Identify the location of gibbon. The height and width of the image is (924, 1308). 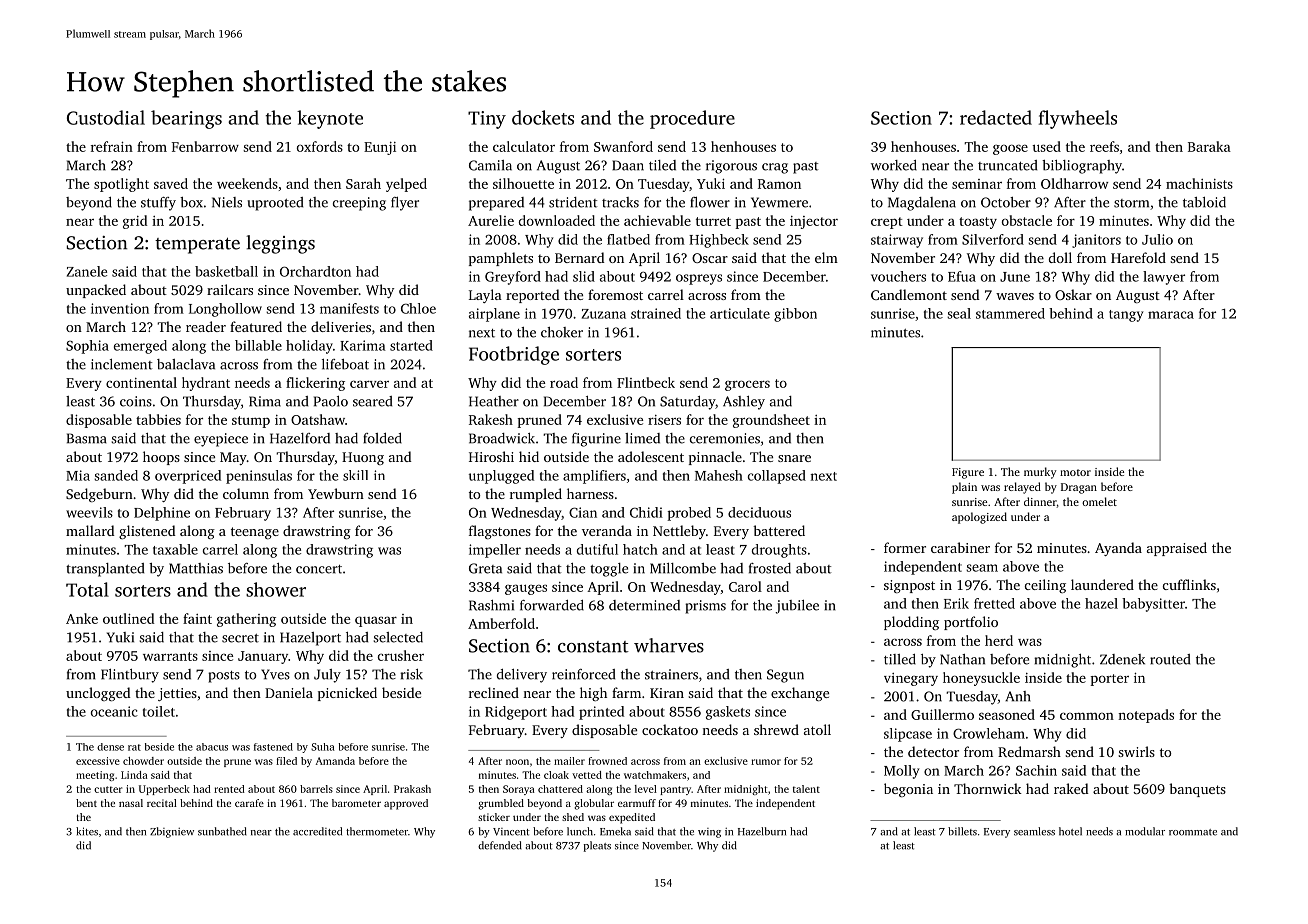
(795, 315).
